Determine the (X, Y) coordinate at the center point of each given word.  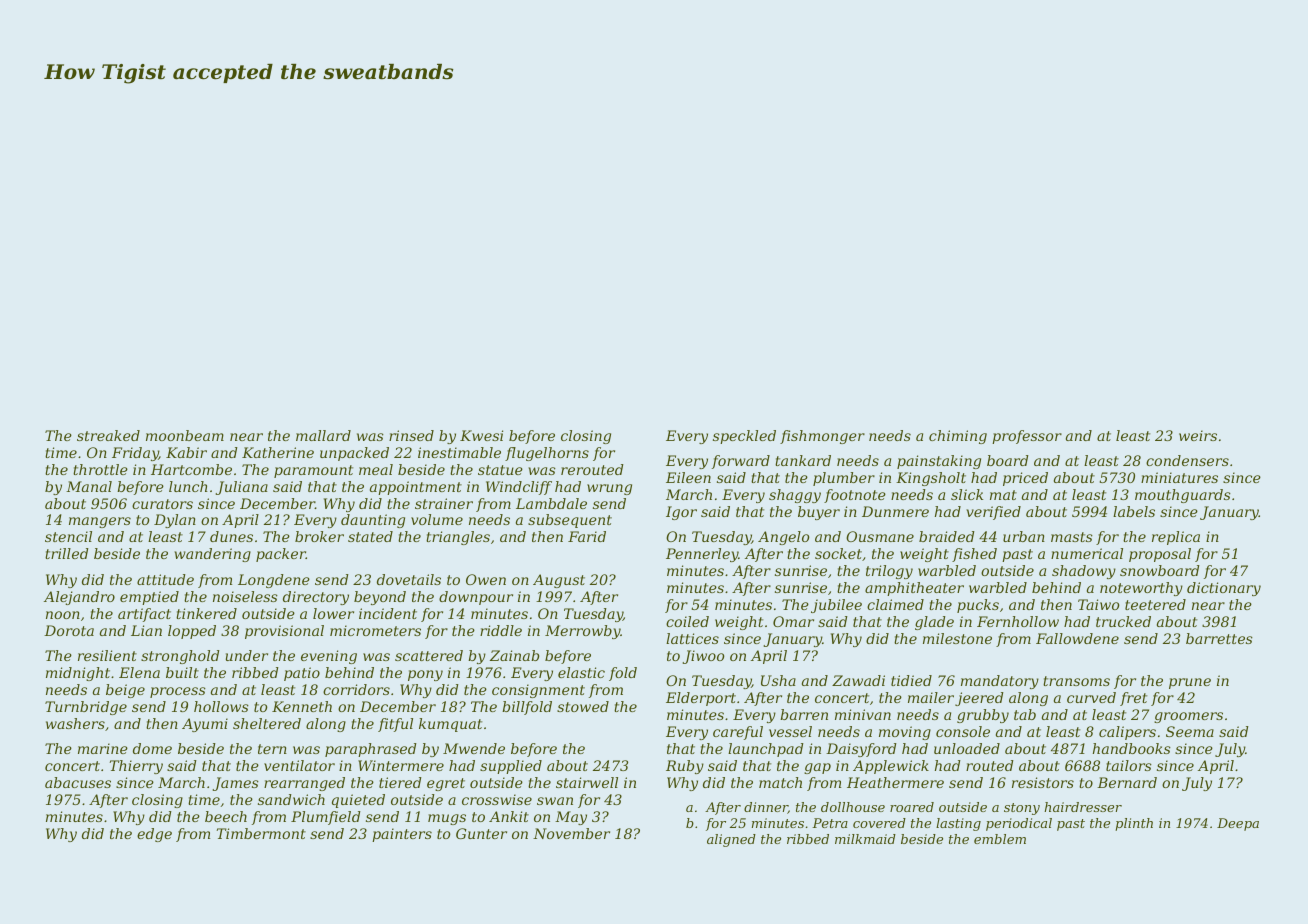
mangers (100, 522)
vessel (790, 731)
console (963, 731)
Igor (681, 513)
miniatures (1179, 477)
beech (226, 816)
